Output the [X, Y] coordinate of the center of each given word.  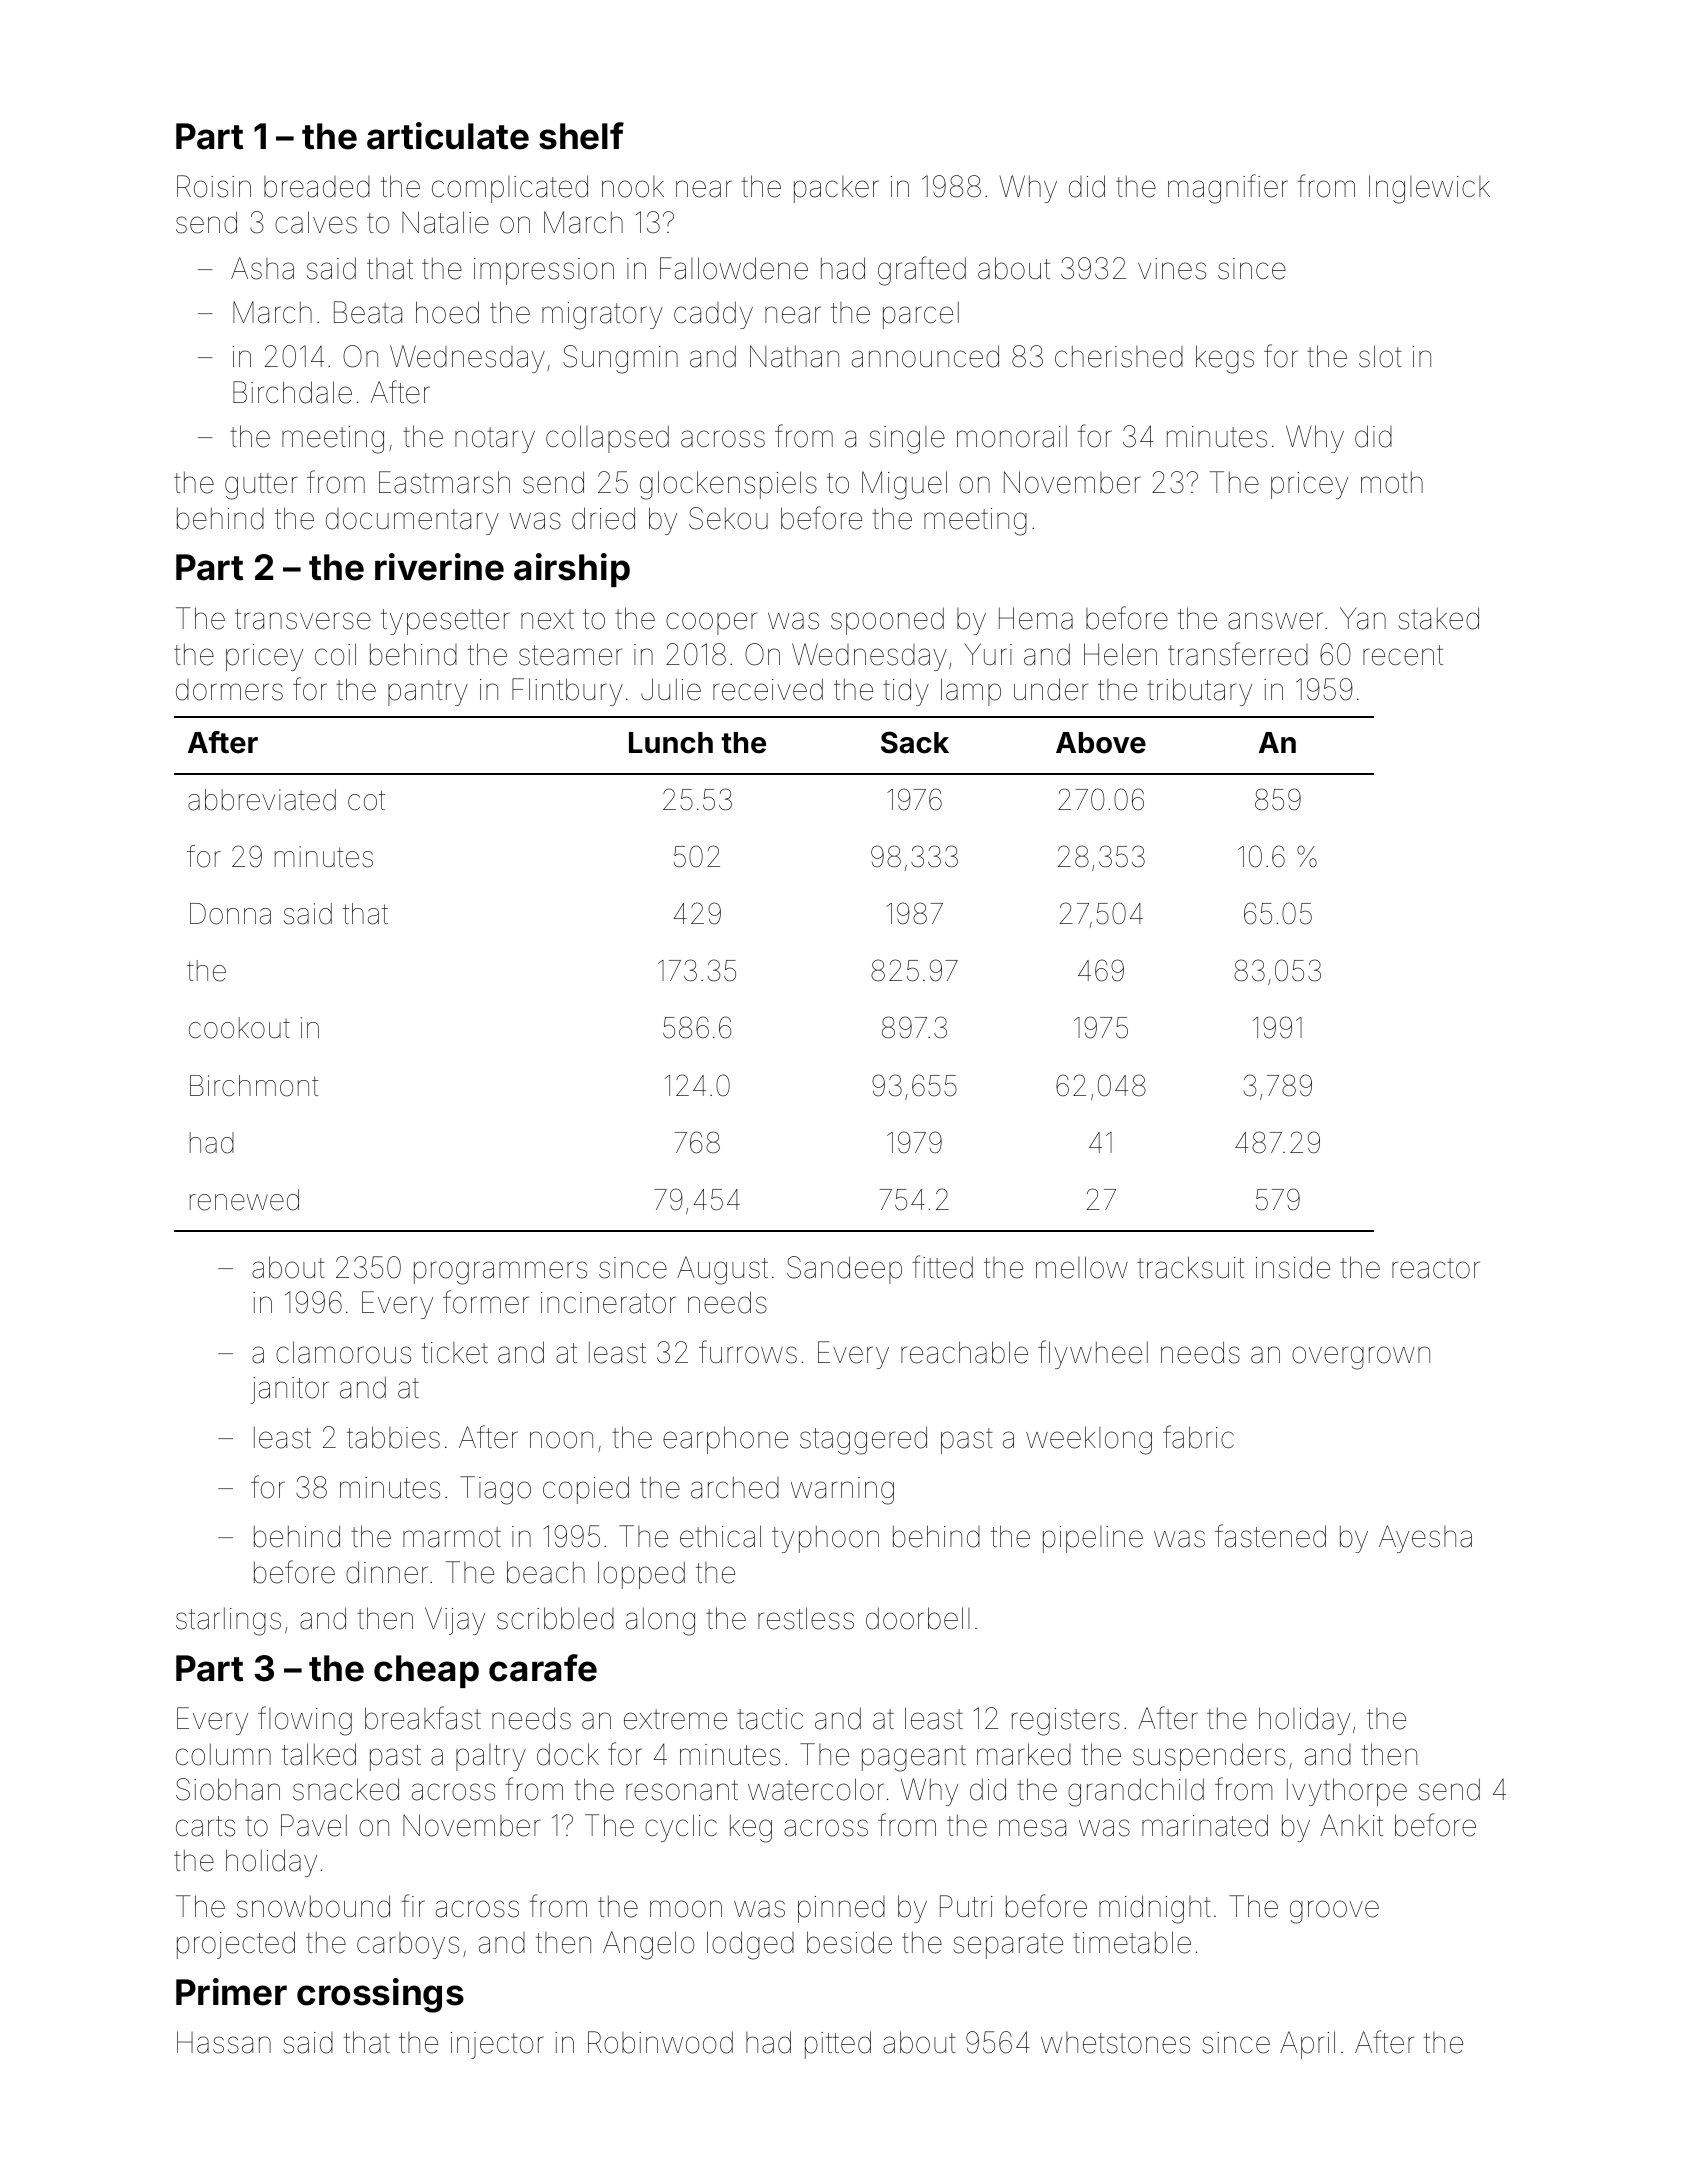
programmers [500, 1273]
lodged [750, 1945]
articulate [448, 136]
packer [836, 189]
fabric [1198, 1437]
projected [236, 1945]
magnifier [1228, 189]
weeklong [1089, 1440]
